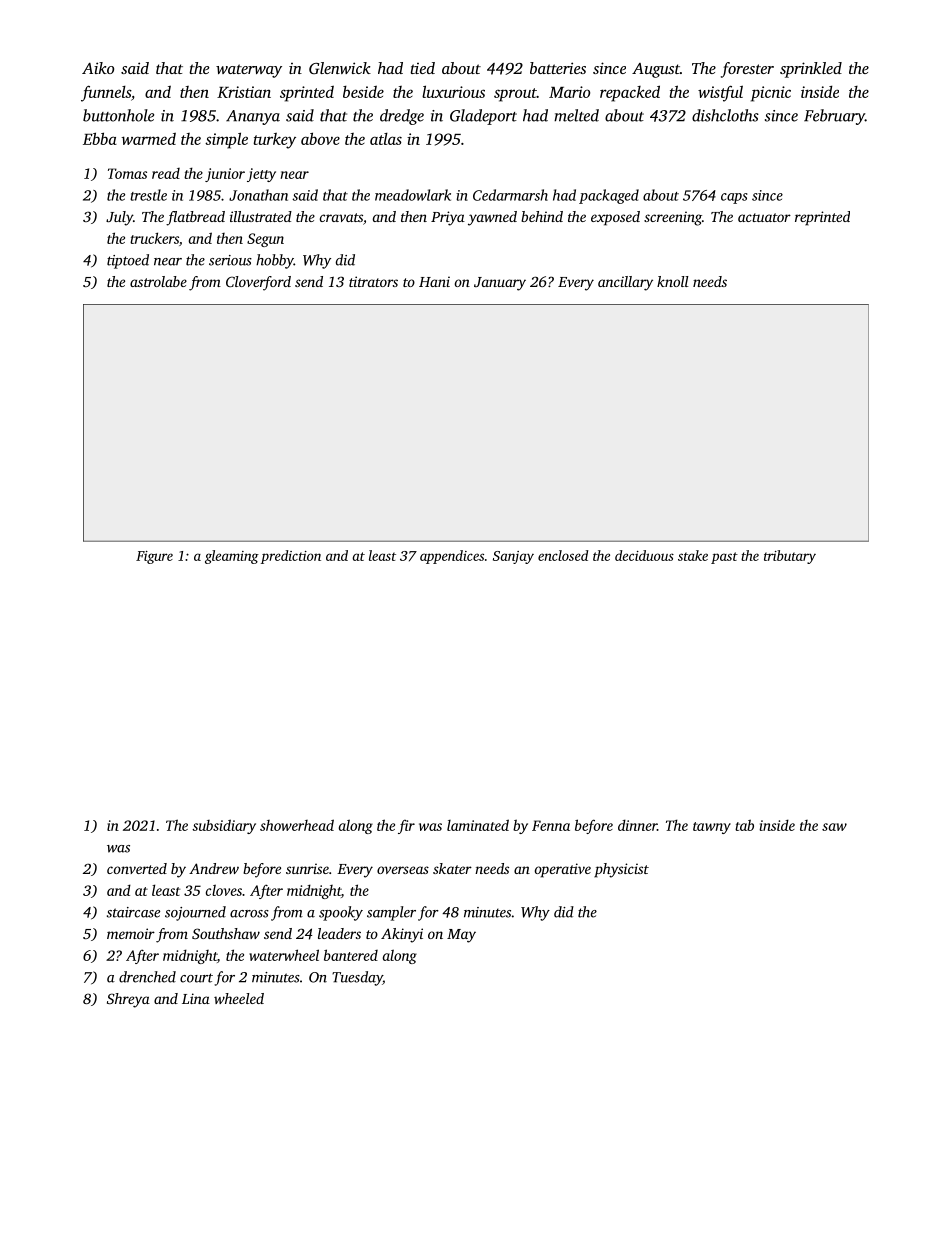  Describe the element at coordinates (744, 825) in the screenshot. I see `tab` at that location.
